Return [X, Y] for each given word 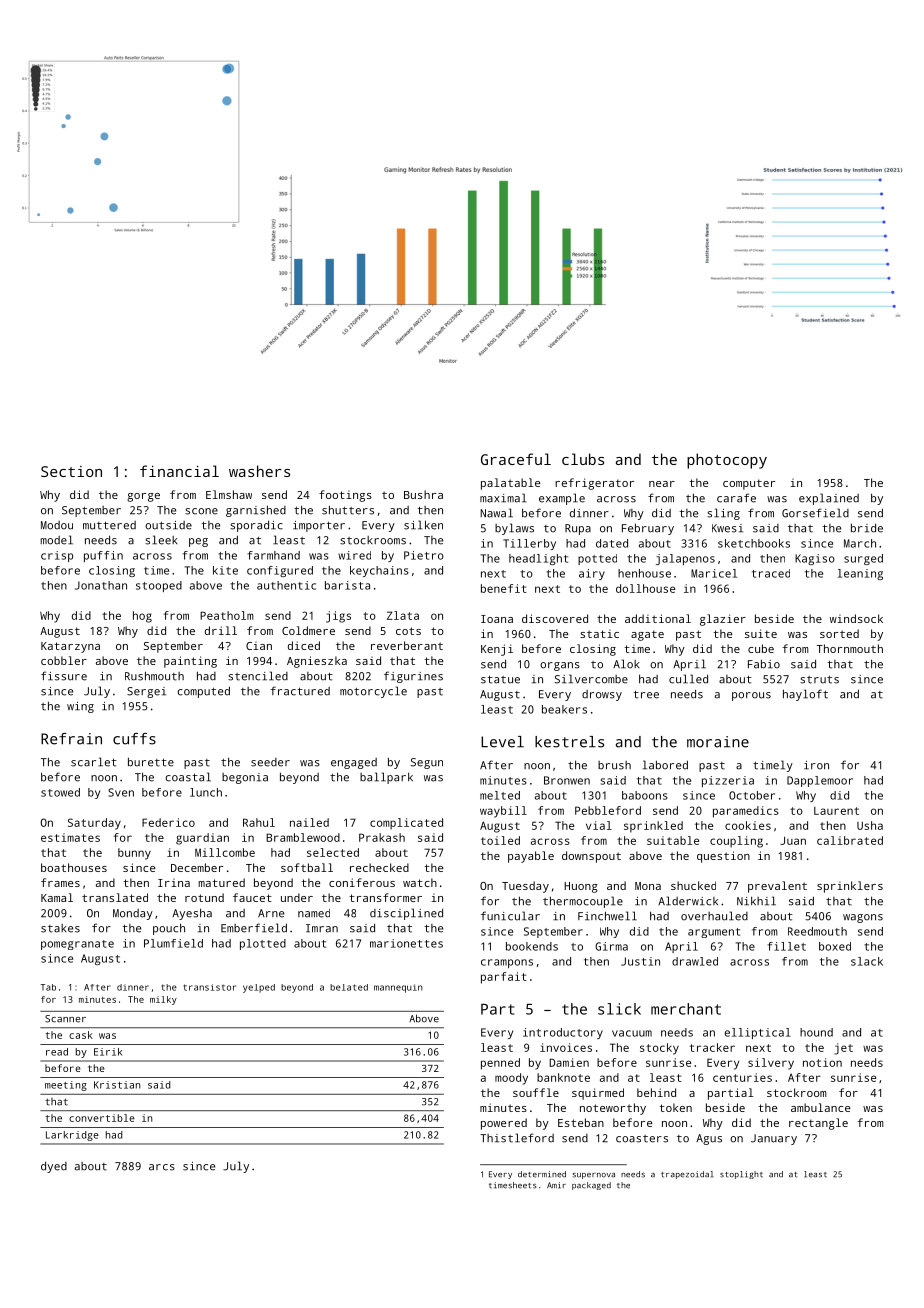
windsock [856, 618]
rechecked [379, 867]
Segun [427, 763]
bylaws [514, 529]
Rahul [259, 822]
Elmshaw [229, 494]
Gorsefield [815, 513]
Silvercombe [591, 679]
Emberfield [254, 928]
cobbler [64, 660]
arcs [162, 1167]
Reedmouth [817, 931]
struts [819, 679]
